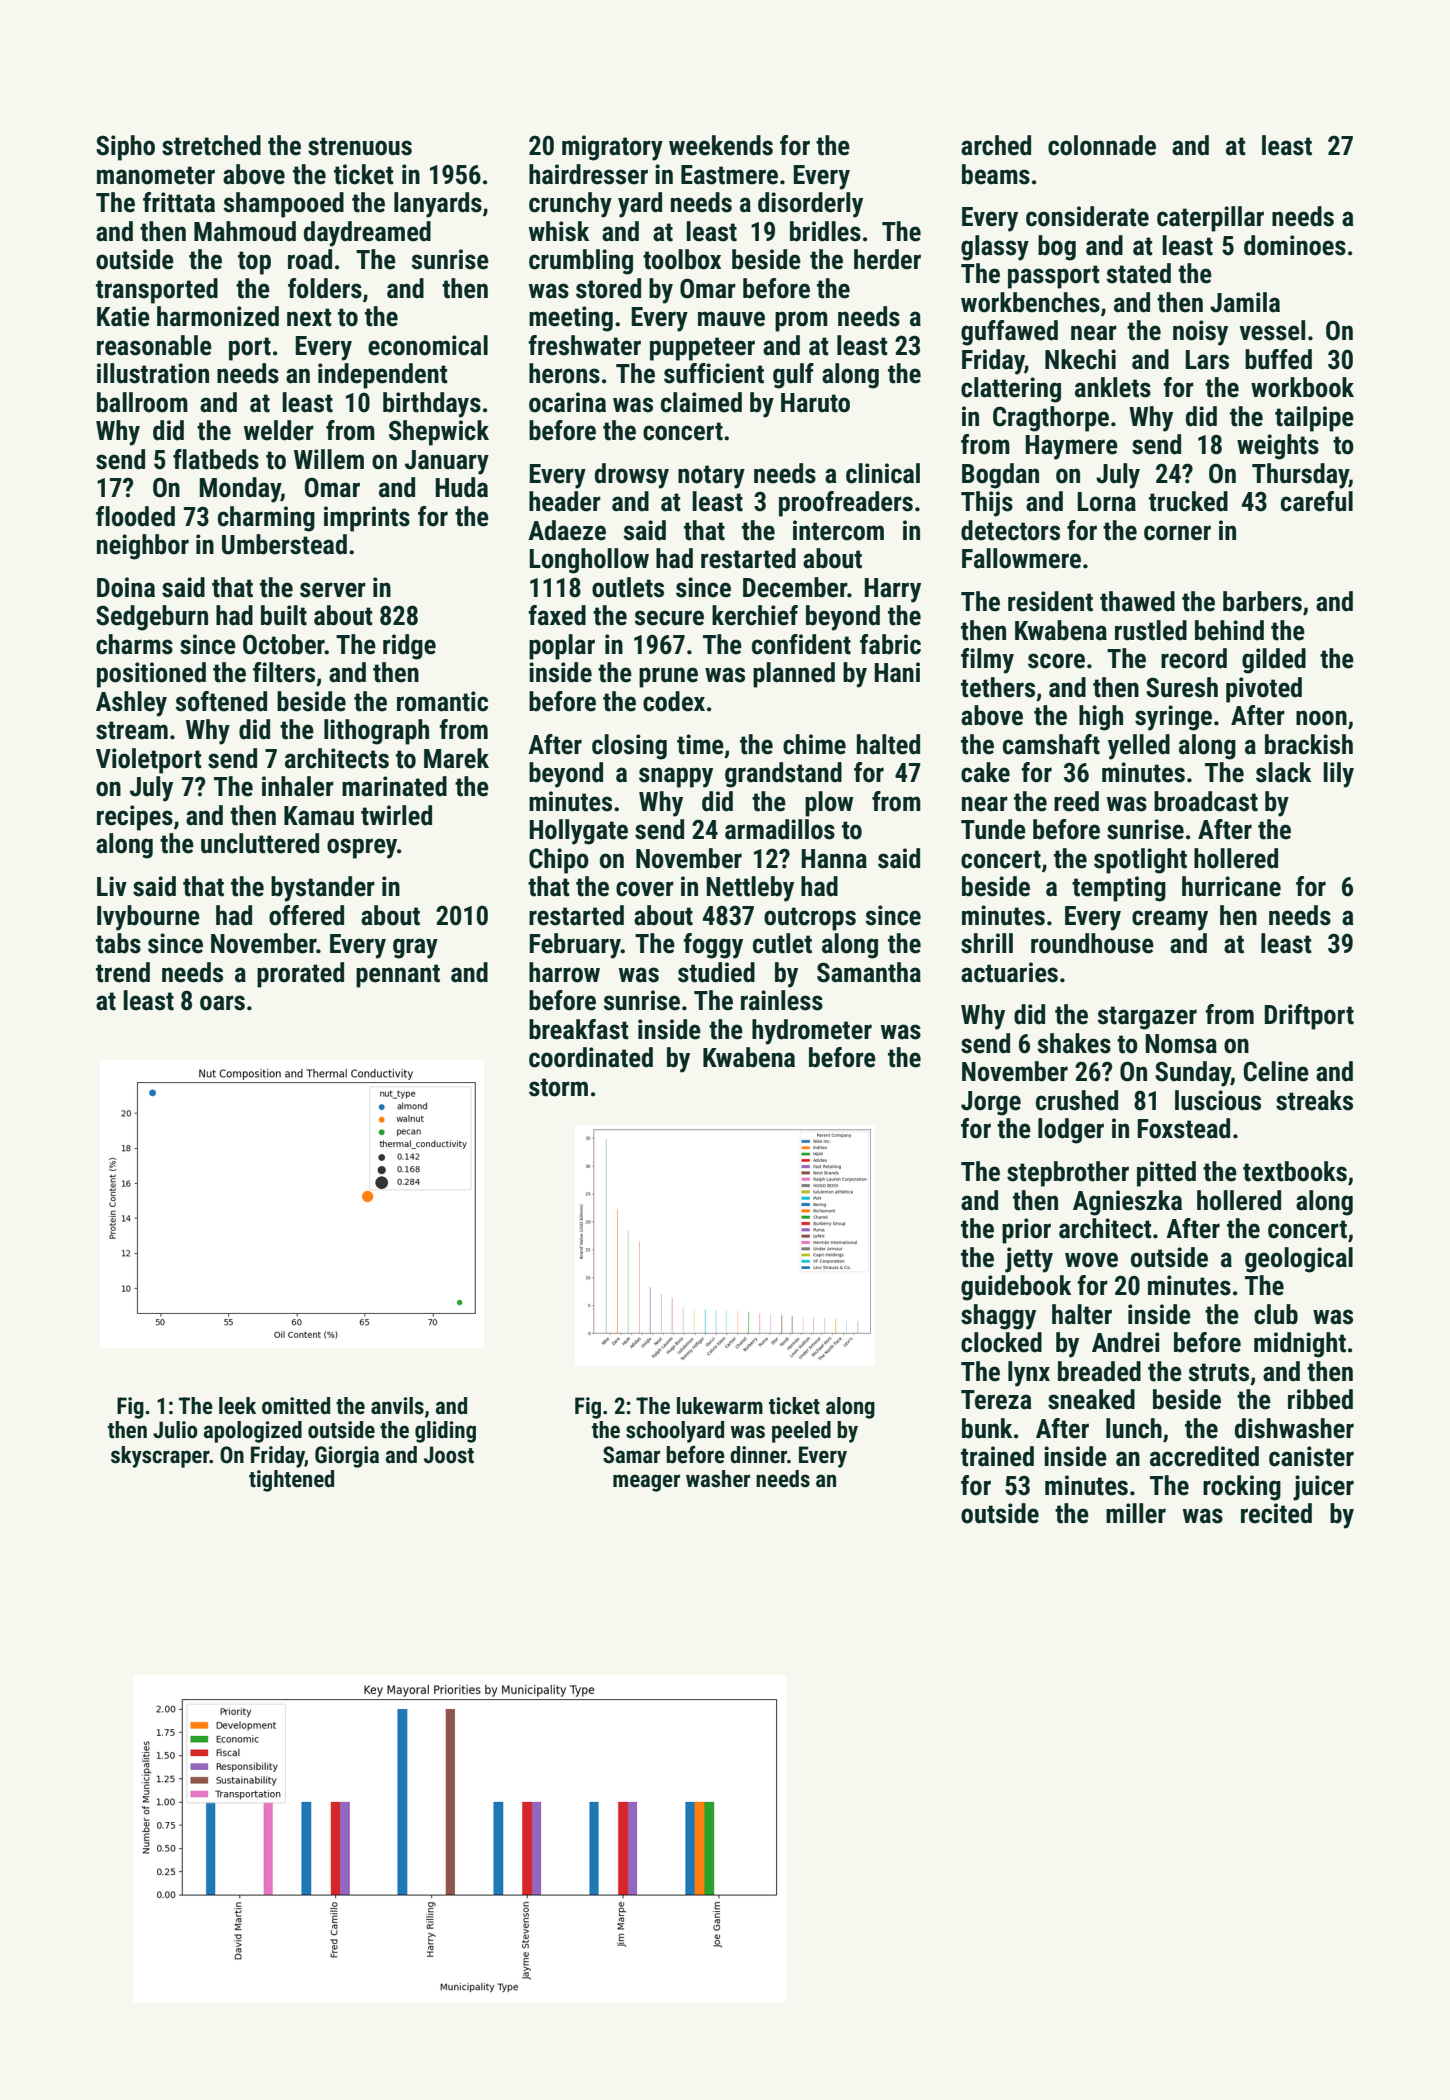 This image has height=2100, width=1450. Describe the element at coordinates (367, 234) in the image. I see `daydreamed` at that location.
